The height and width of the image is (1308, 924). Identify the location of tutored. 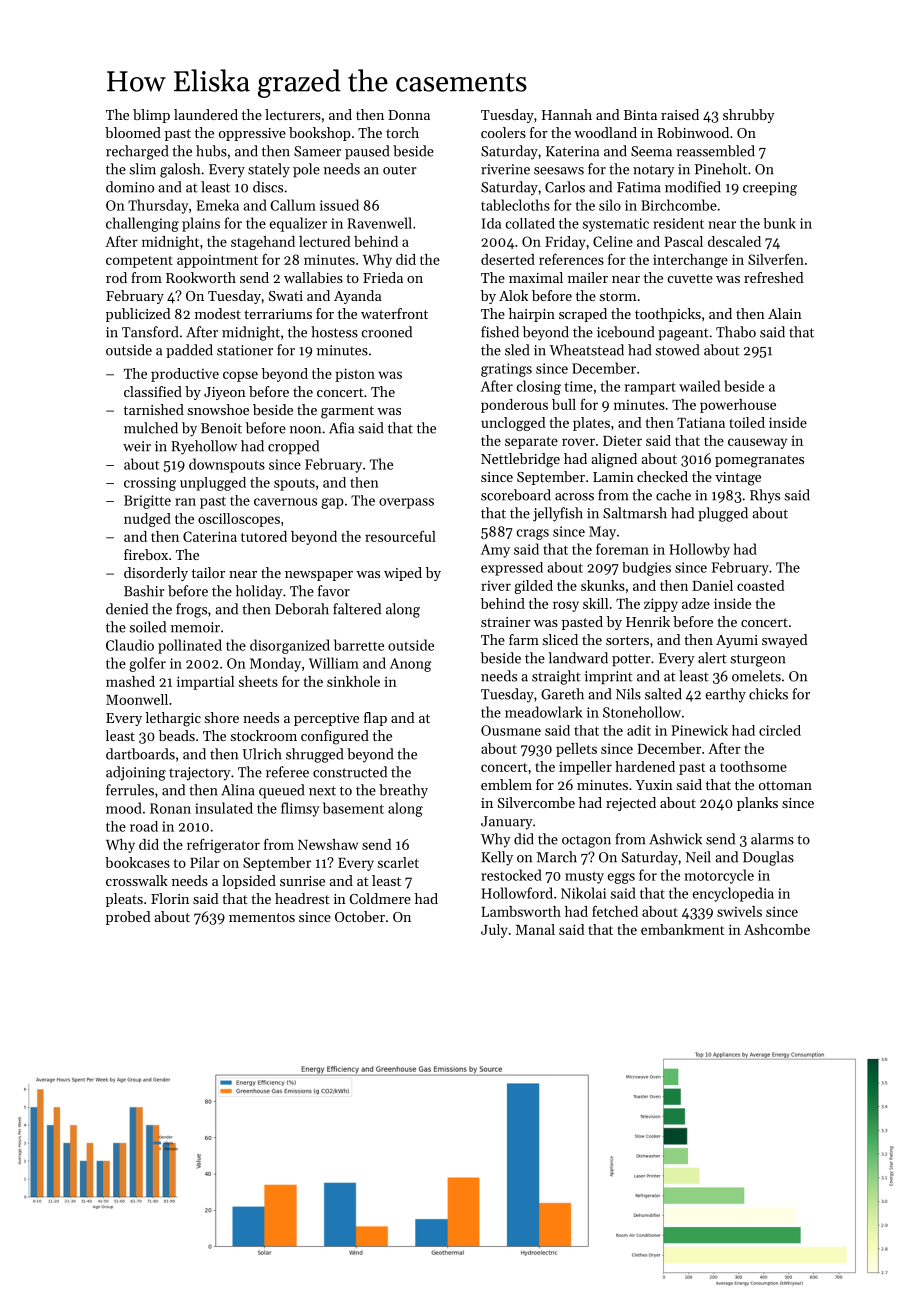
(264, 536).
